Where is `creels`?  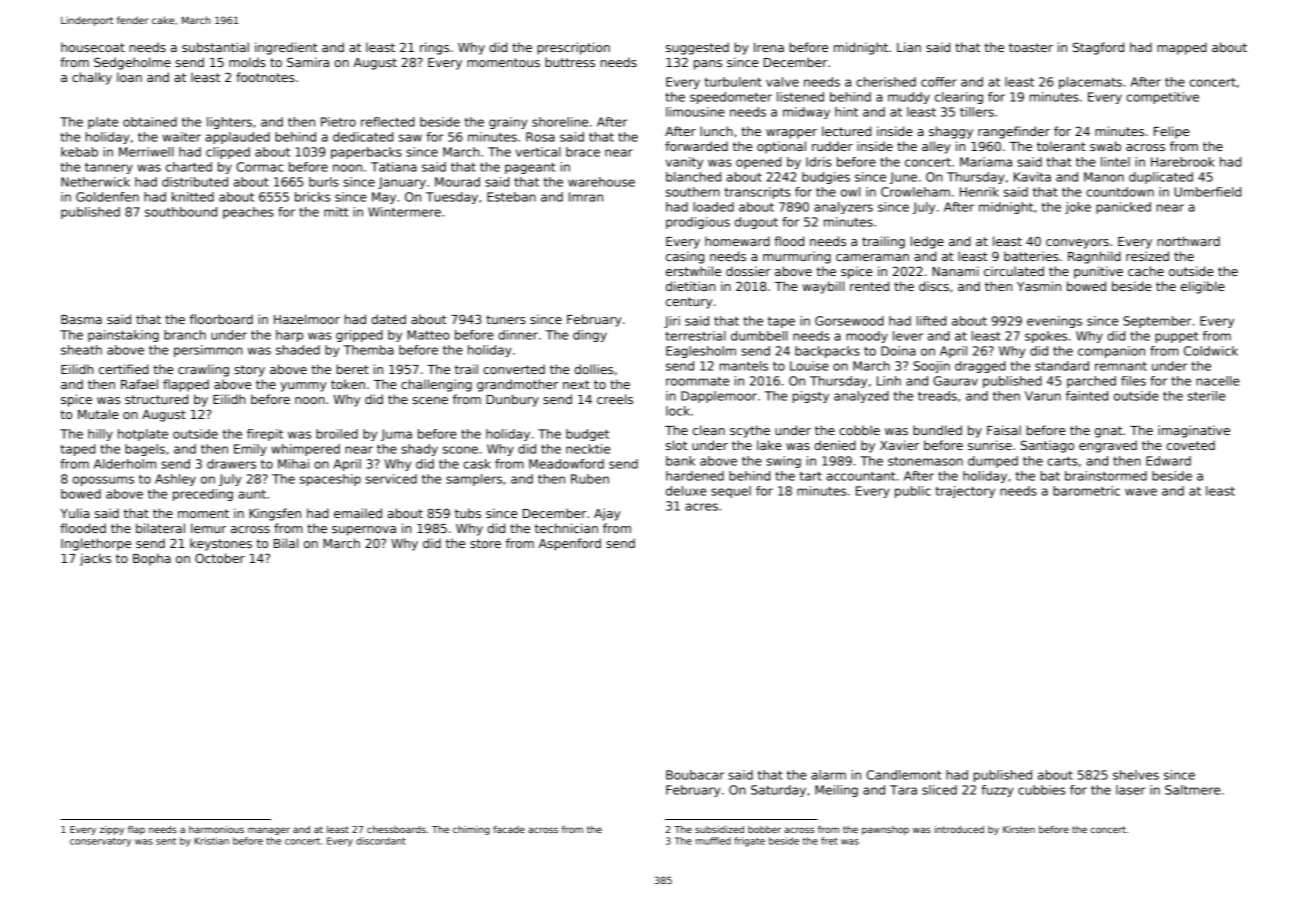
creels is located at coordinates (615, 399).
